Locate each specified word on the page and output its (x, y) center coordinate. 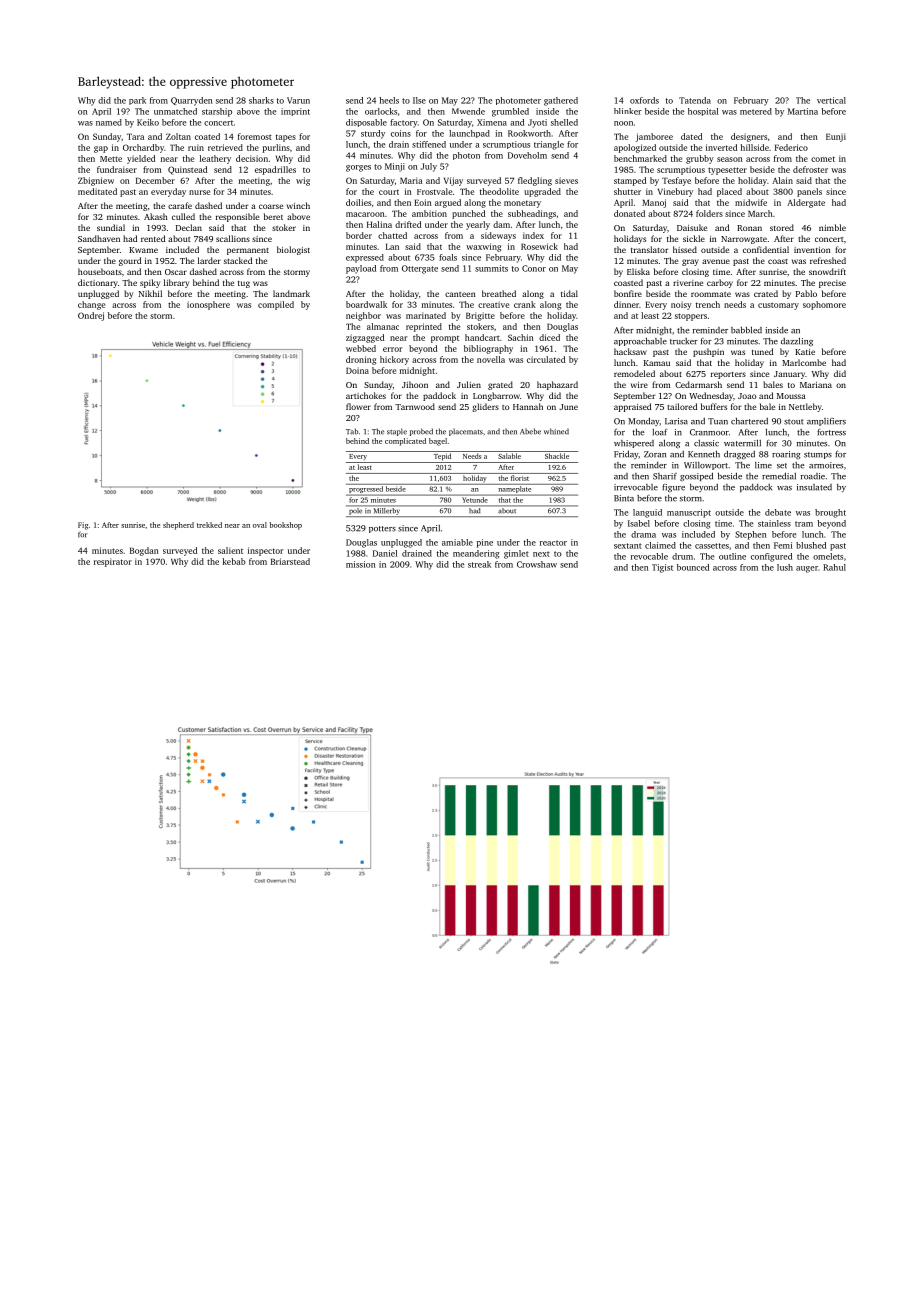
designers (749, 137)
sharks (261, 100)
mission (360, 564)
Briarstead (290, 561)
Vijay (453, 181)
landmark (291, 293)
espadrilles (275, 170)
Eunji (836, 137)
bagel (438, 442)
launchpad (469, 134)
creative (493, 304)
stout (794, 422)
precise (832, 284)
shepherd (178, 526)
